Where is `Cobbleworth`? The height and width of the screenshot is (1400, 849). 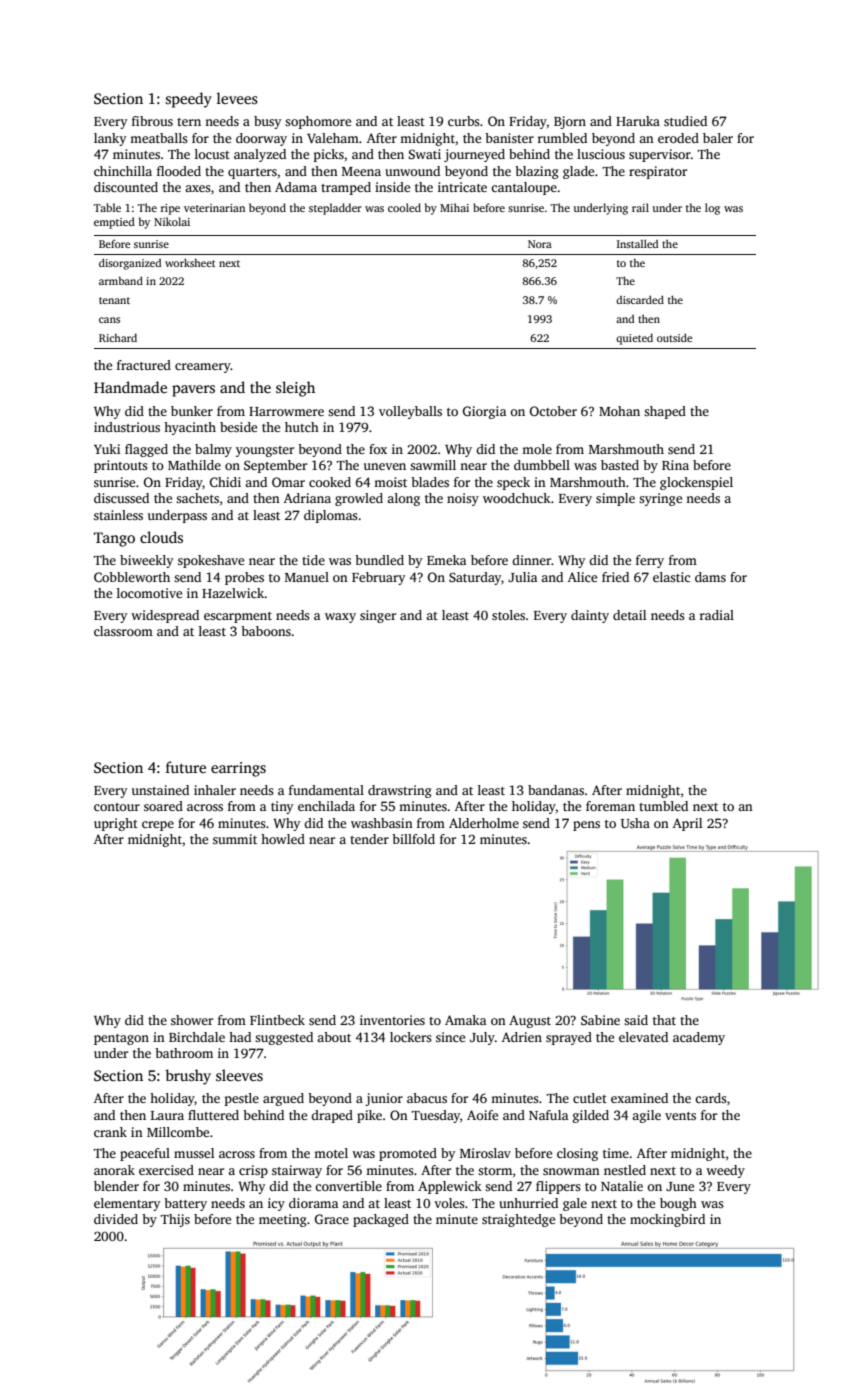 Cobbleworth is located at coordinates (132, 577).
